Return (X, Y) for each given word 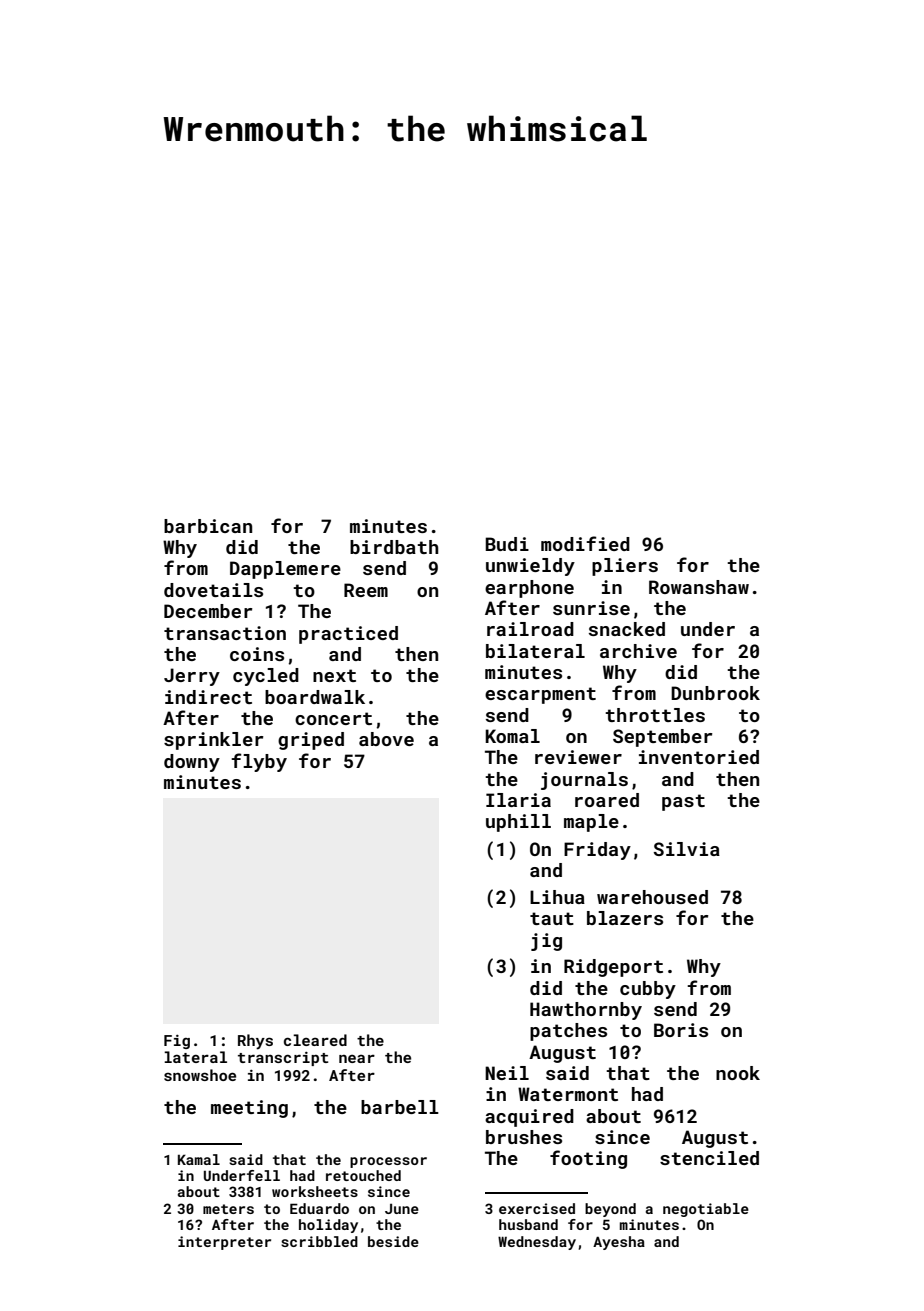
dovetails (213, 590)
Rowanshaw (699, 587)
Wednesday (537, 1243)
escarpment (540, 695)
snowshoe (200, 1075)
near (357, 1058)
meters (228, 1209)
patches (568, 1032)
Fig (177, 1042)
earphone (529, 589)
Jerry (192, 677)
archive (638, 651)
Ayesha (619, 1243)
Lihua (557, 897)
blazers (625, 918)
